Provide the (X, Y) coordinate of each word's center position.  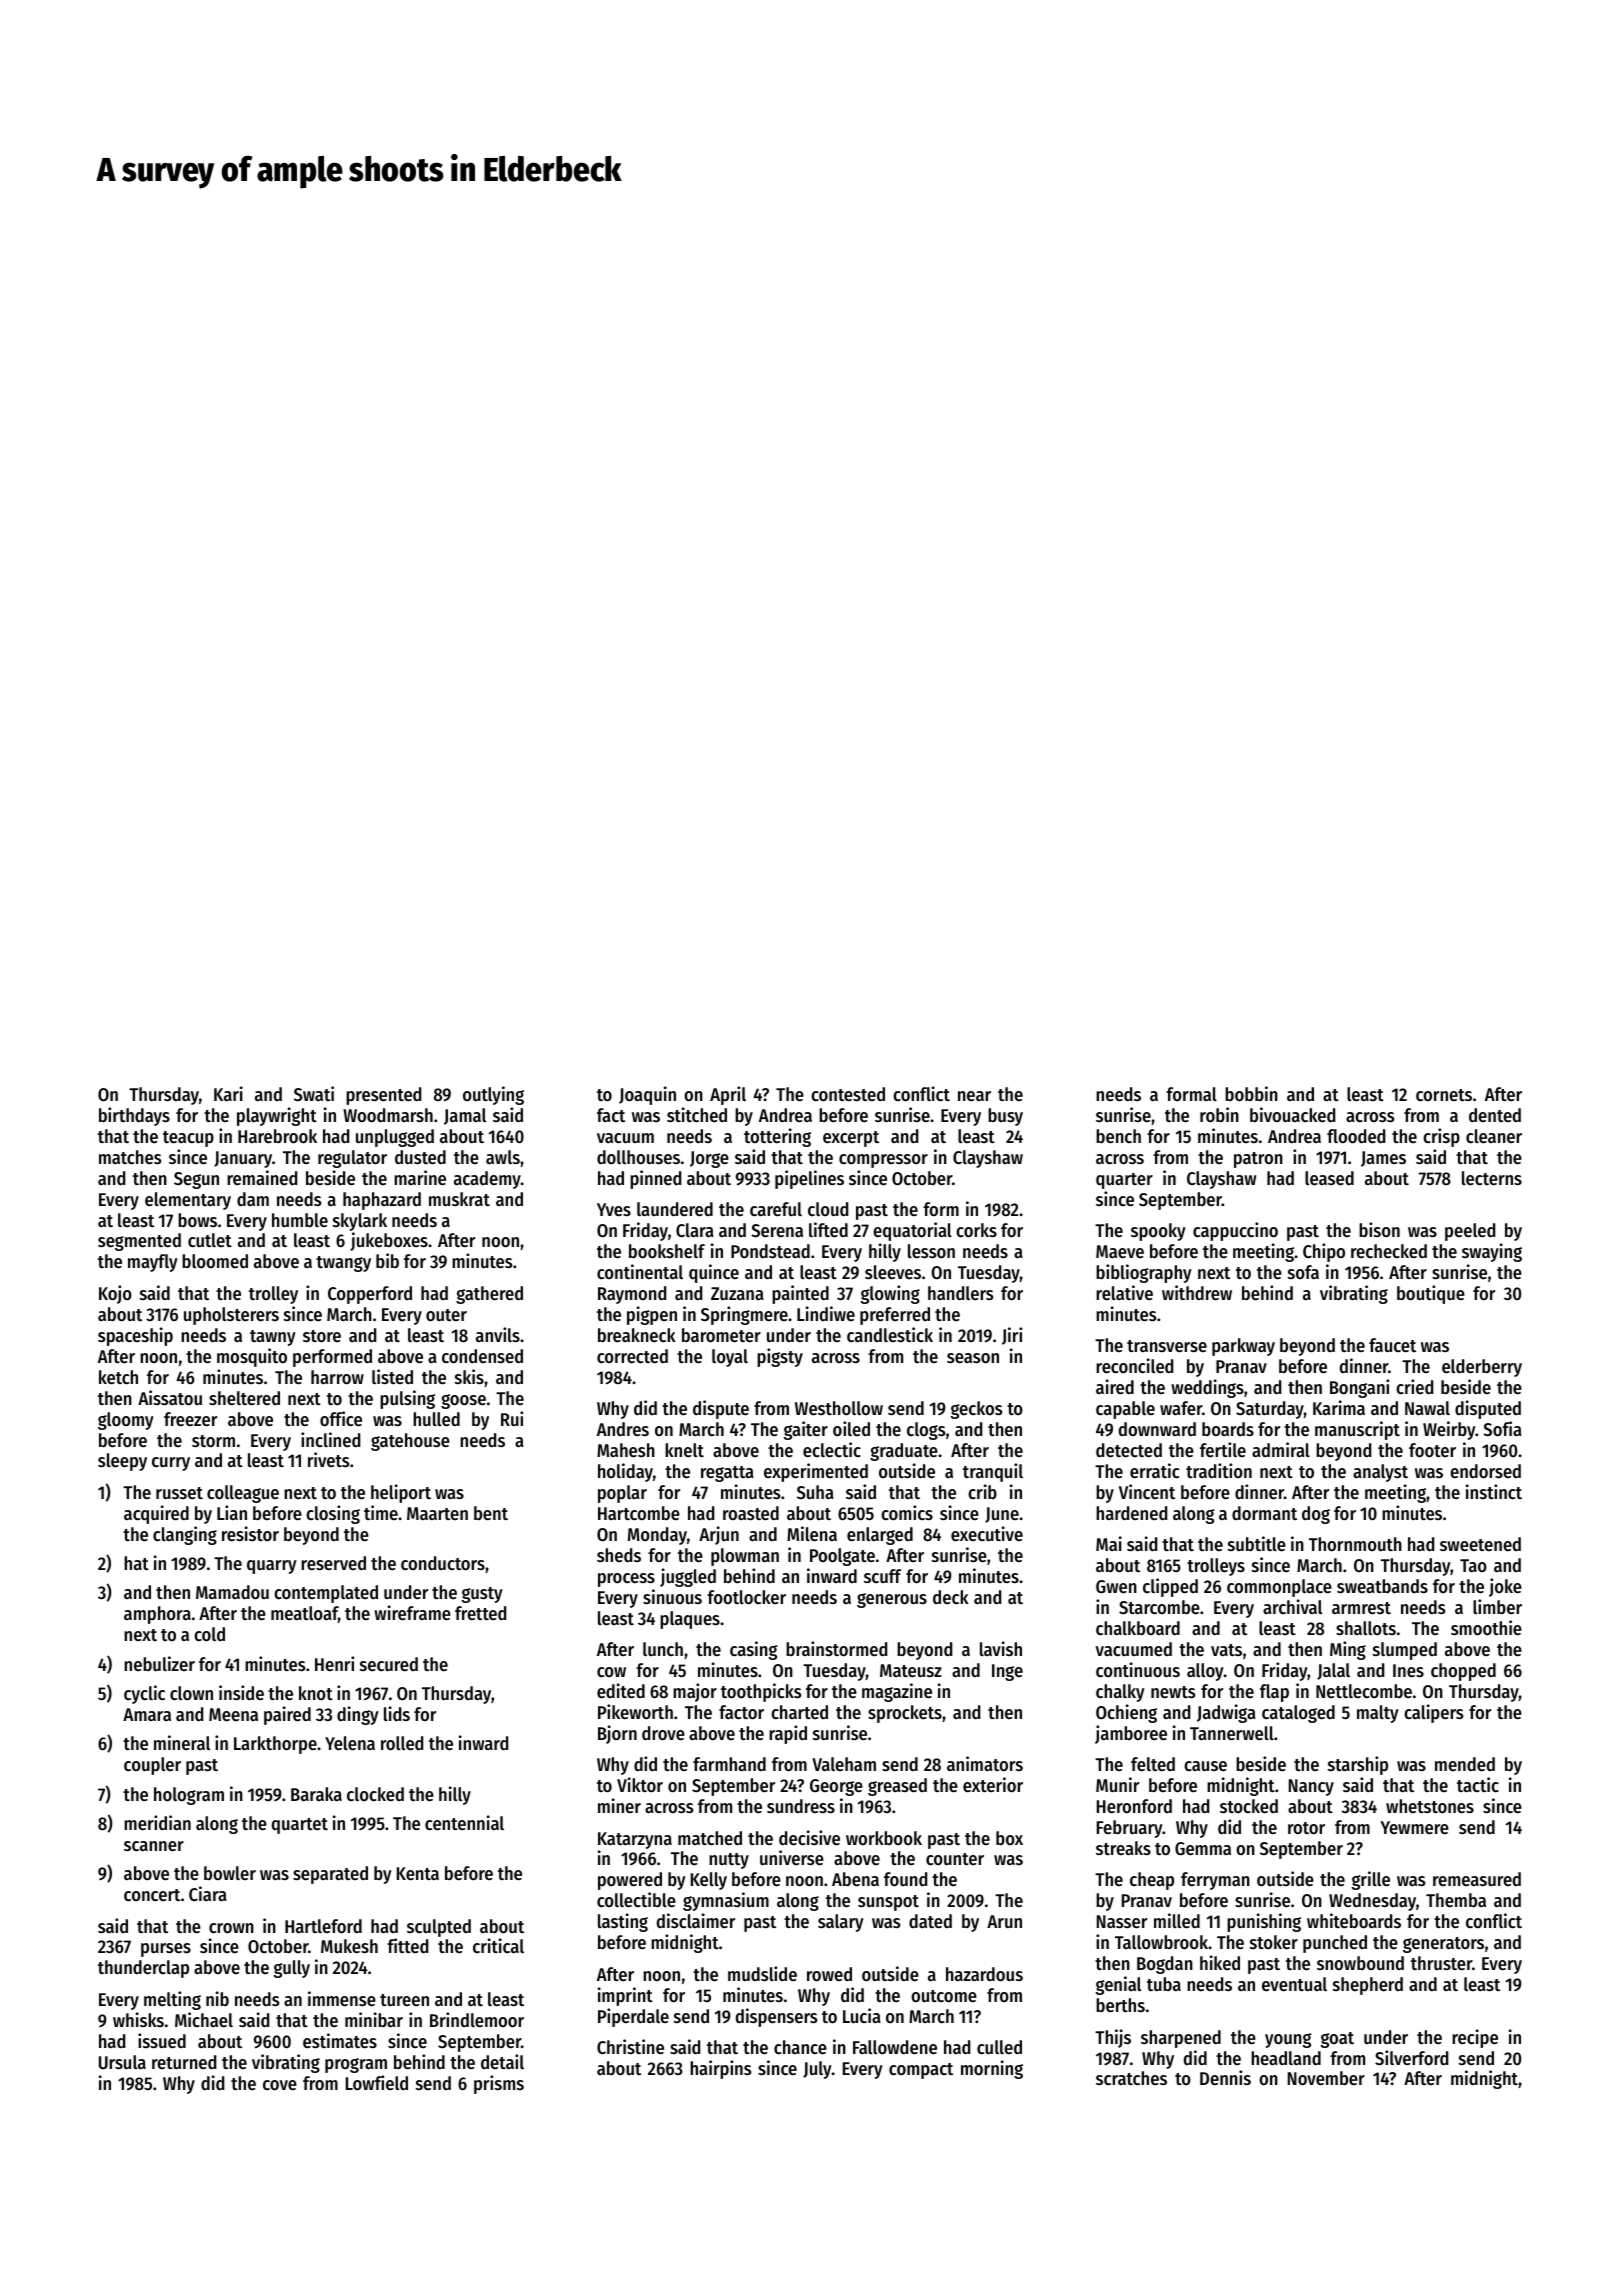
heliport (401, 1493)
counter (955, 1859)
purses (166, 1950)
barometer (721, 1335)
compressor (883, 1161)
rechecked (1389, 1251)
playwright (277, 1116)
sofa (1303, 1272)
